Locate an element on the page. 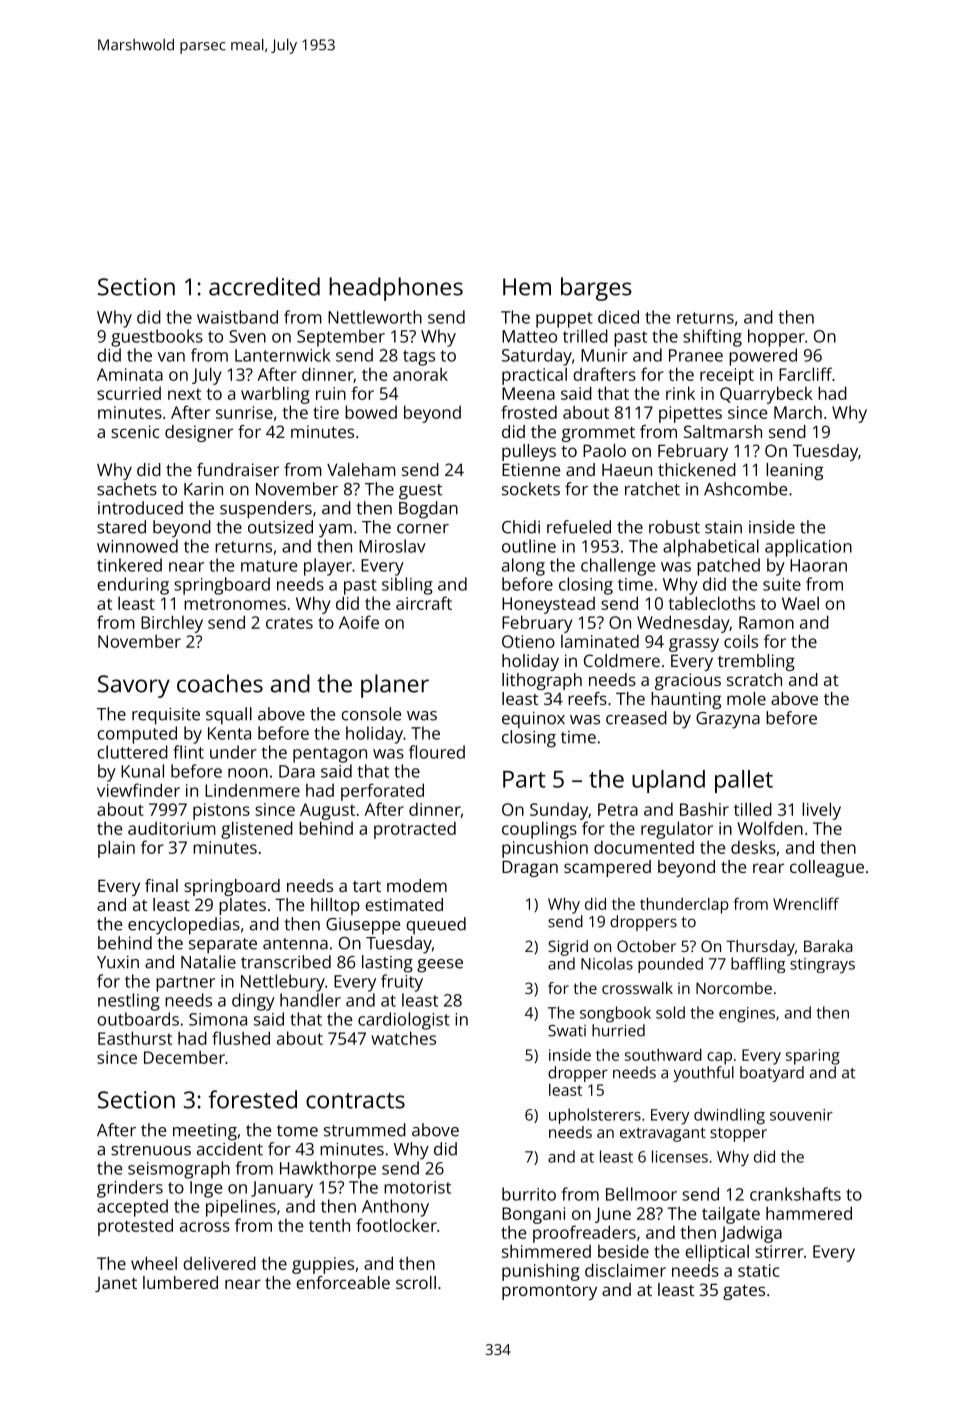 Image resolution: width=970 pixels, height=1405 pixels. Savory is located at coordinates (134, 686).
